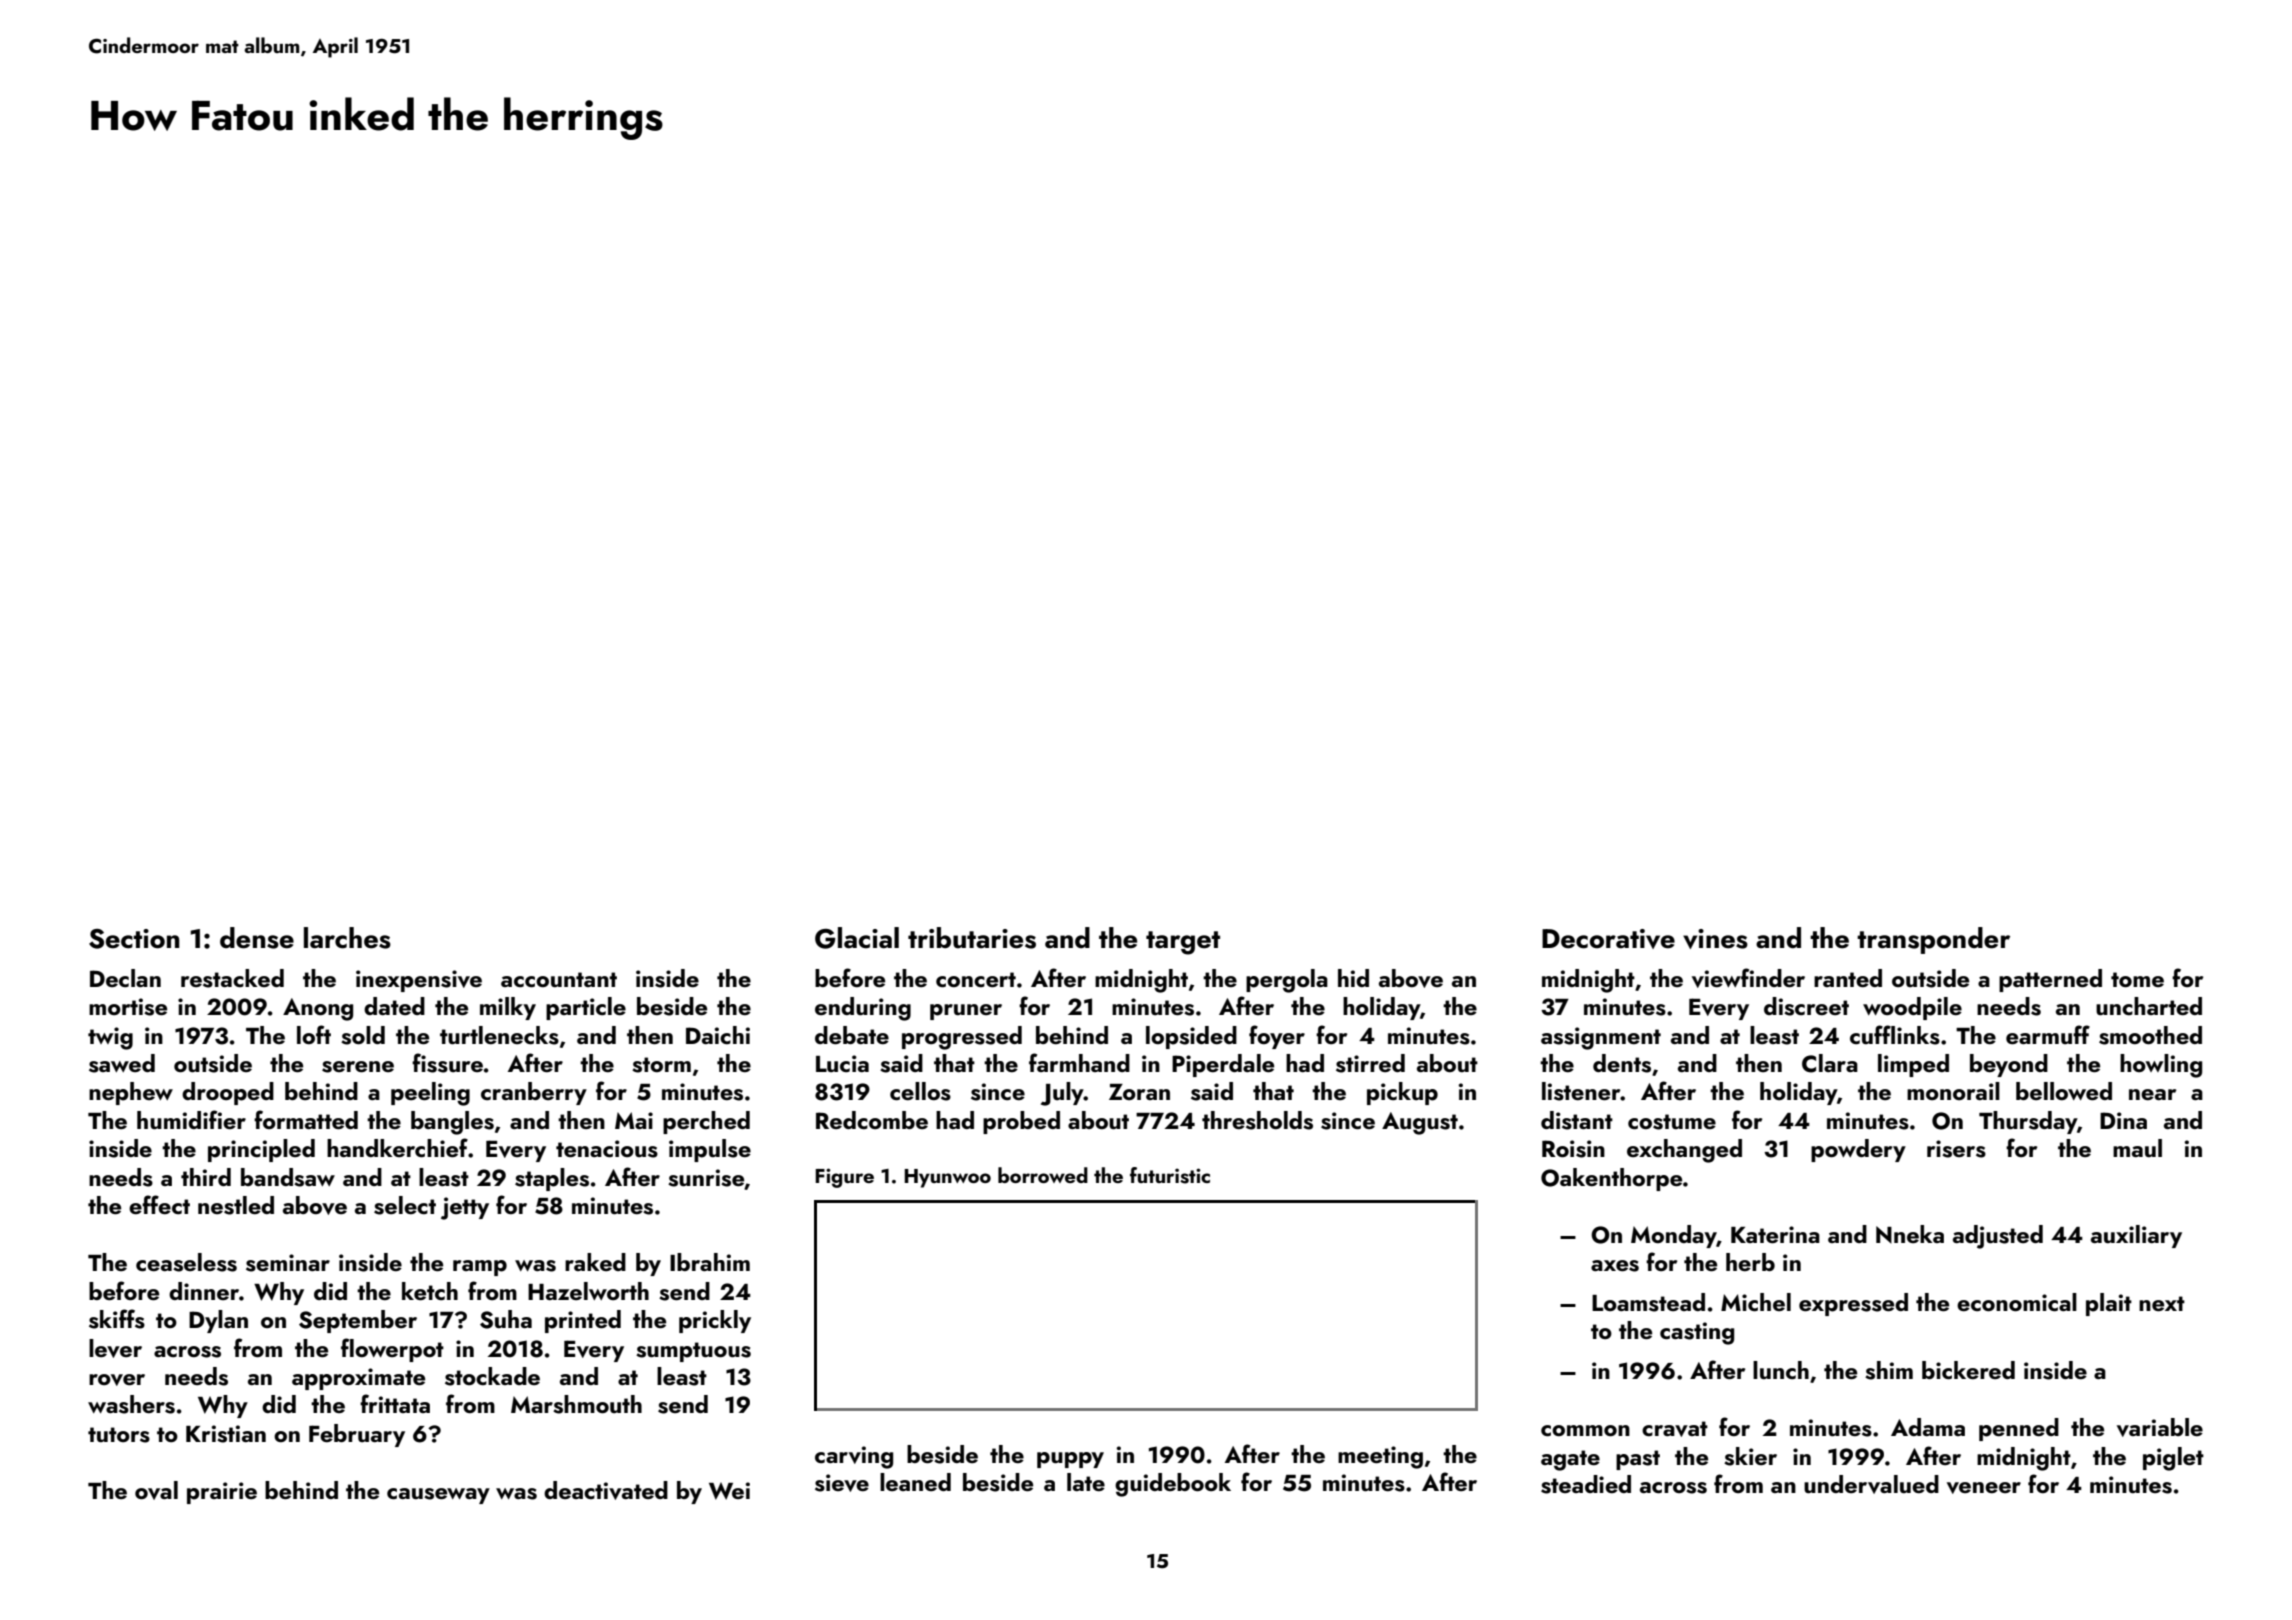 The height and width of the screenshot is (1620, 2292). I want to click on probed, so click(1021, 1122).
